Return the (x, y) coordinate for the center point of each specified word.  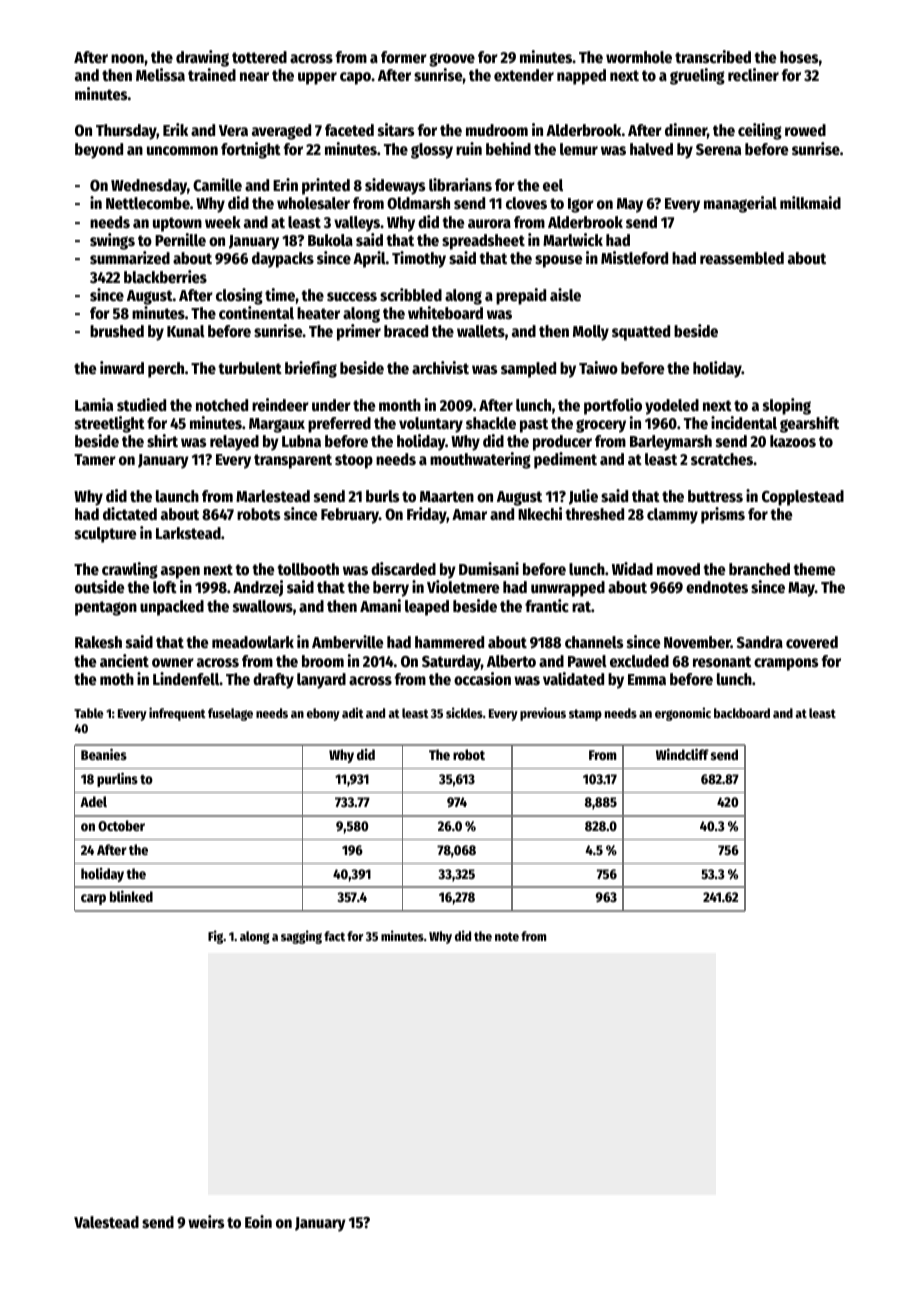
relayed (234, 443)
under (331, 405)
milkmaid (810, 202)
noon (127, 59)
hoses (799, 57)
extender (524, 75)
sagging (301, 937)
